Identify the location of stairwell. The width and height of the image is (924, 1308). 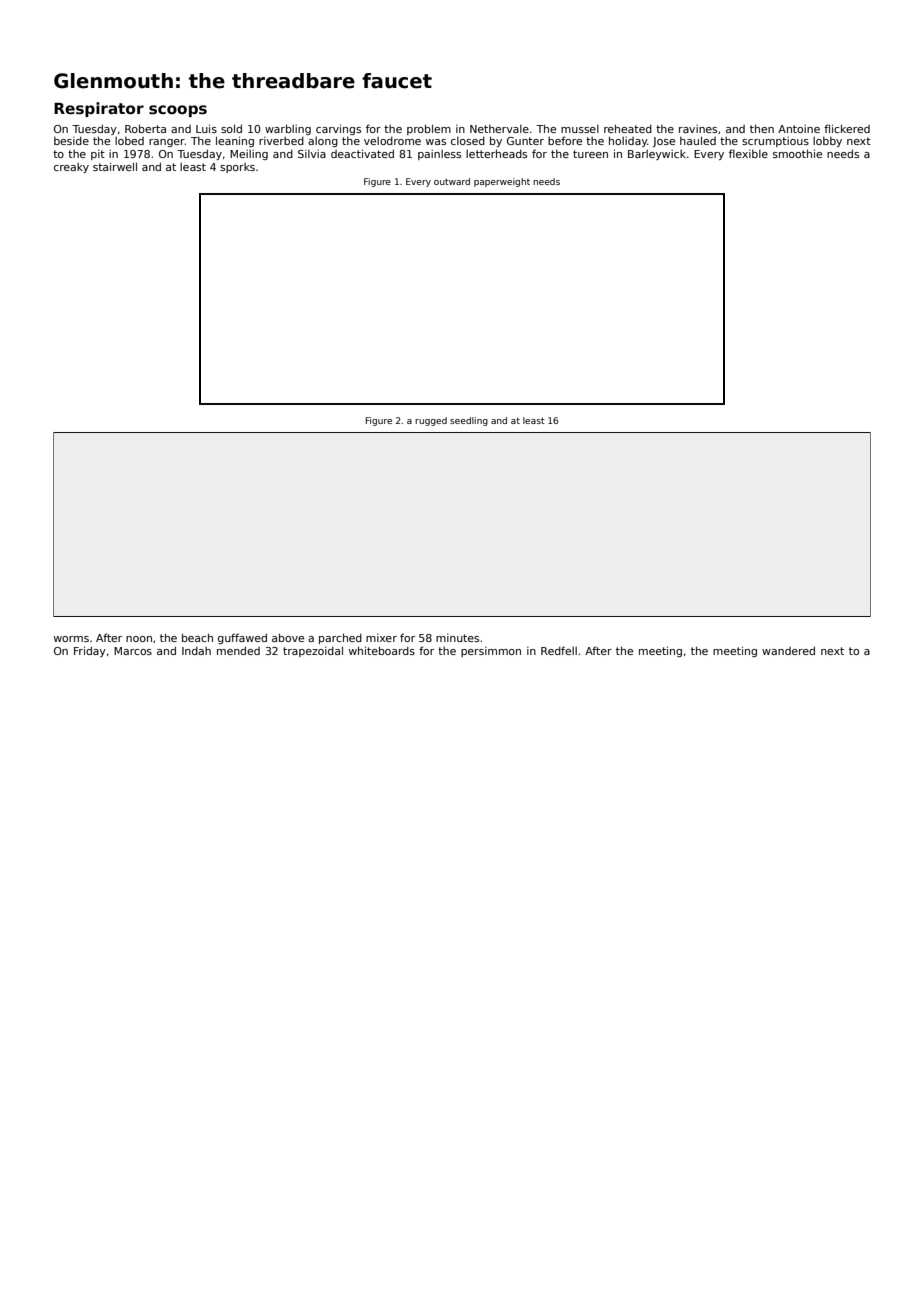
(115, 166).
